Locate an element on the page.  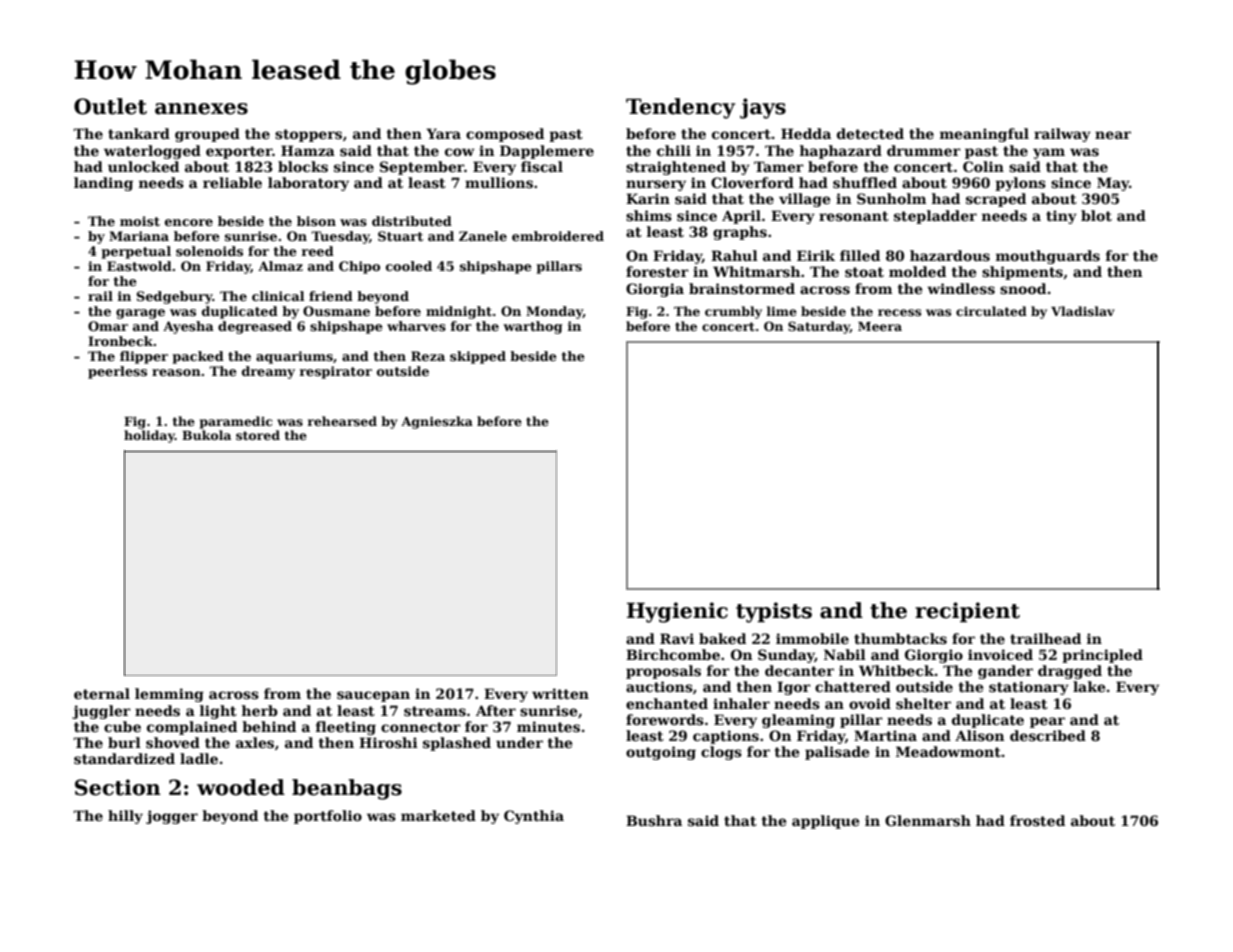
Whitbeck is located at coordinates (896, 670).
